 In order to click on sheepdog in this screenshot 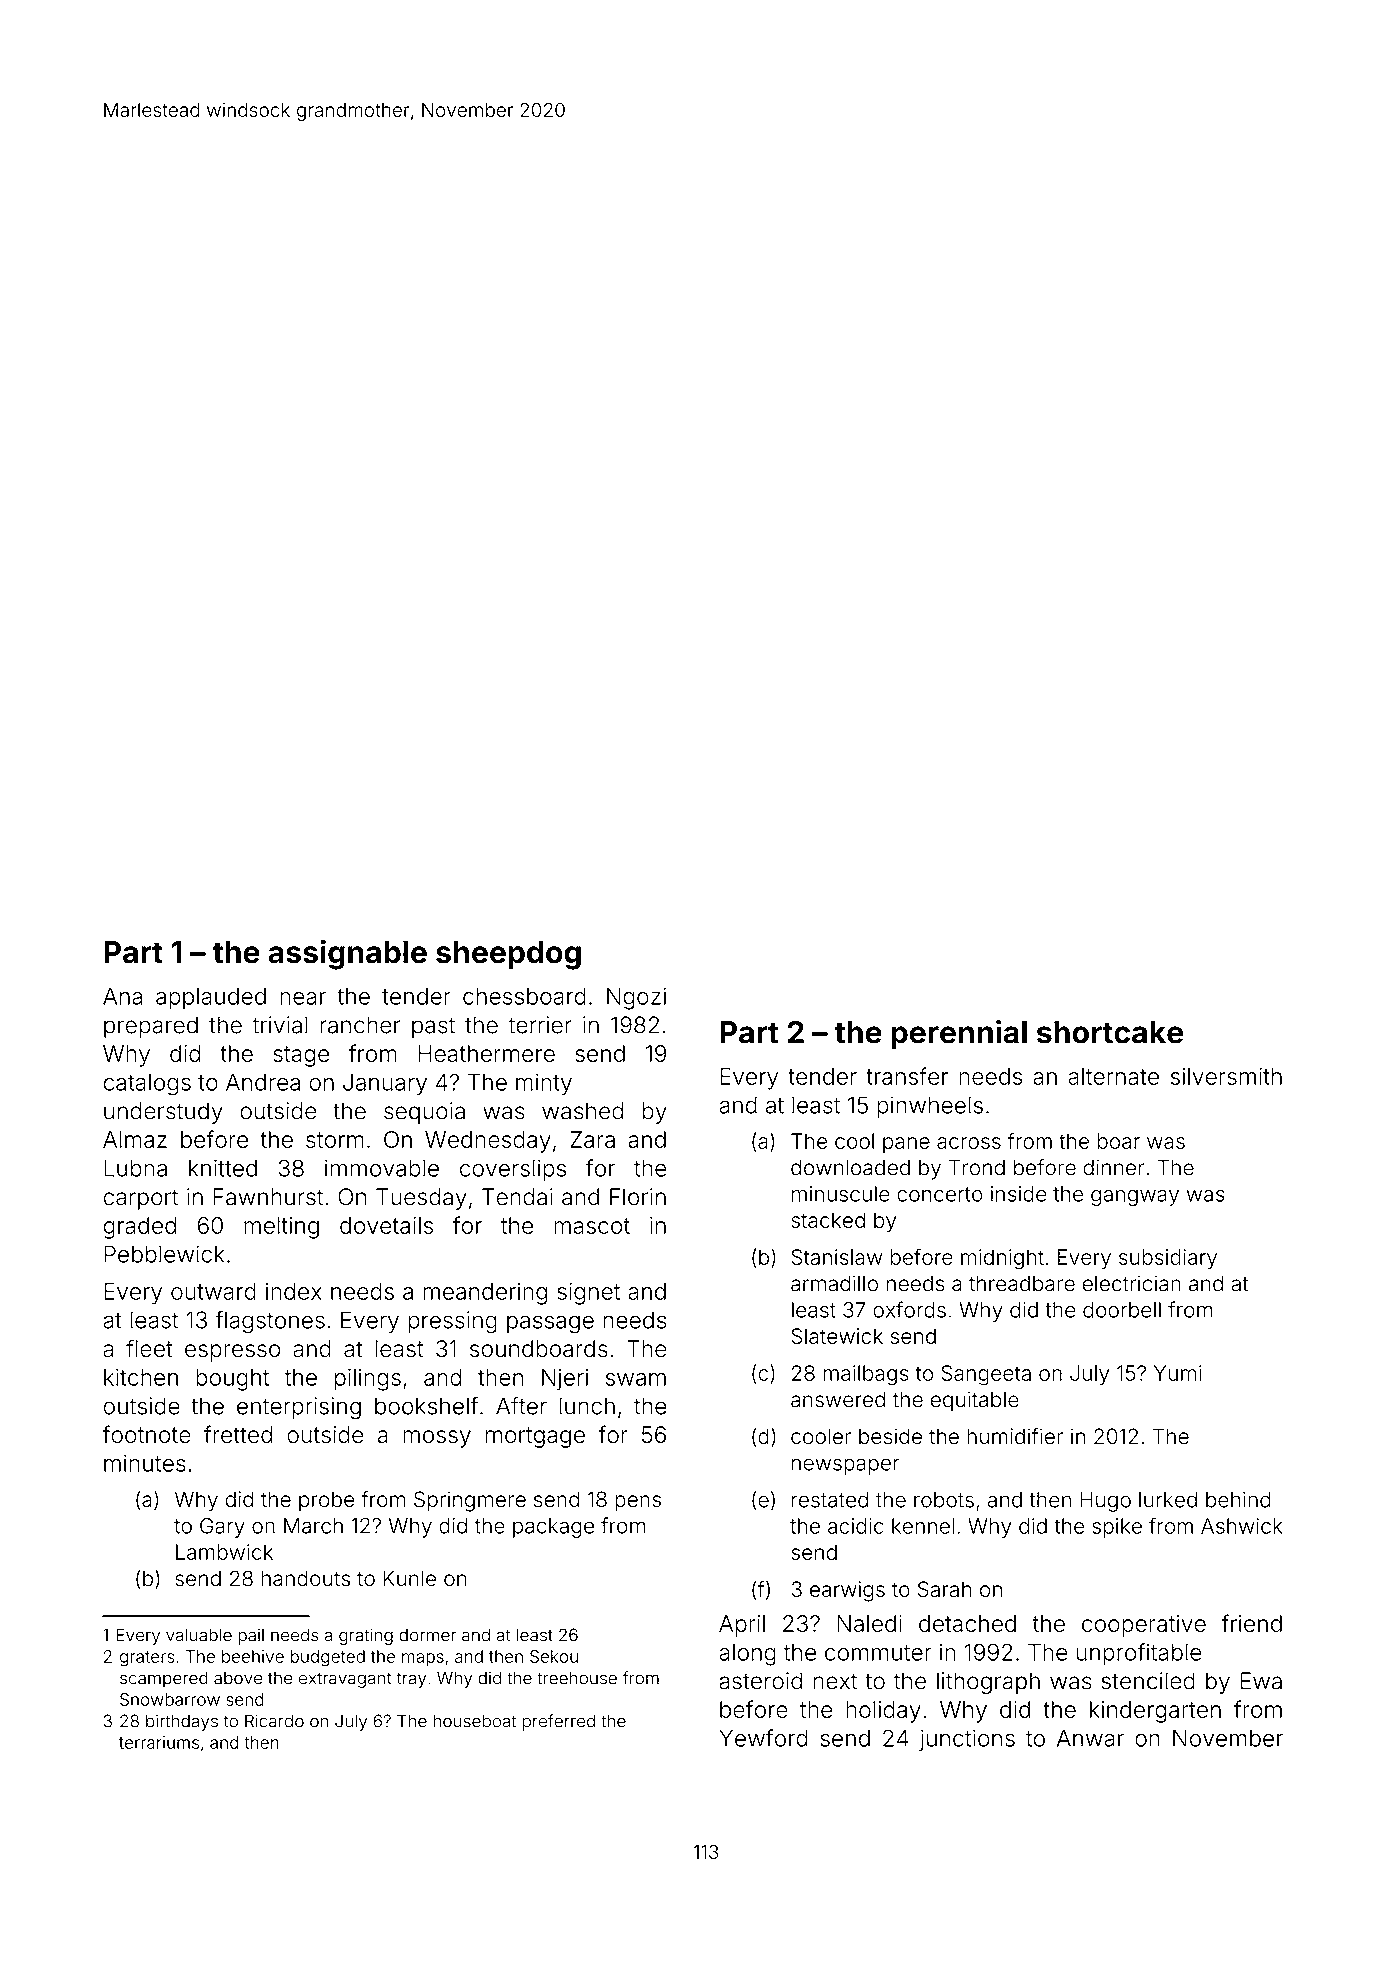, I will do `click(508, 955)`.
